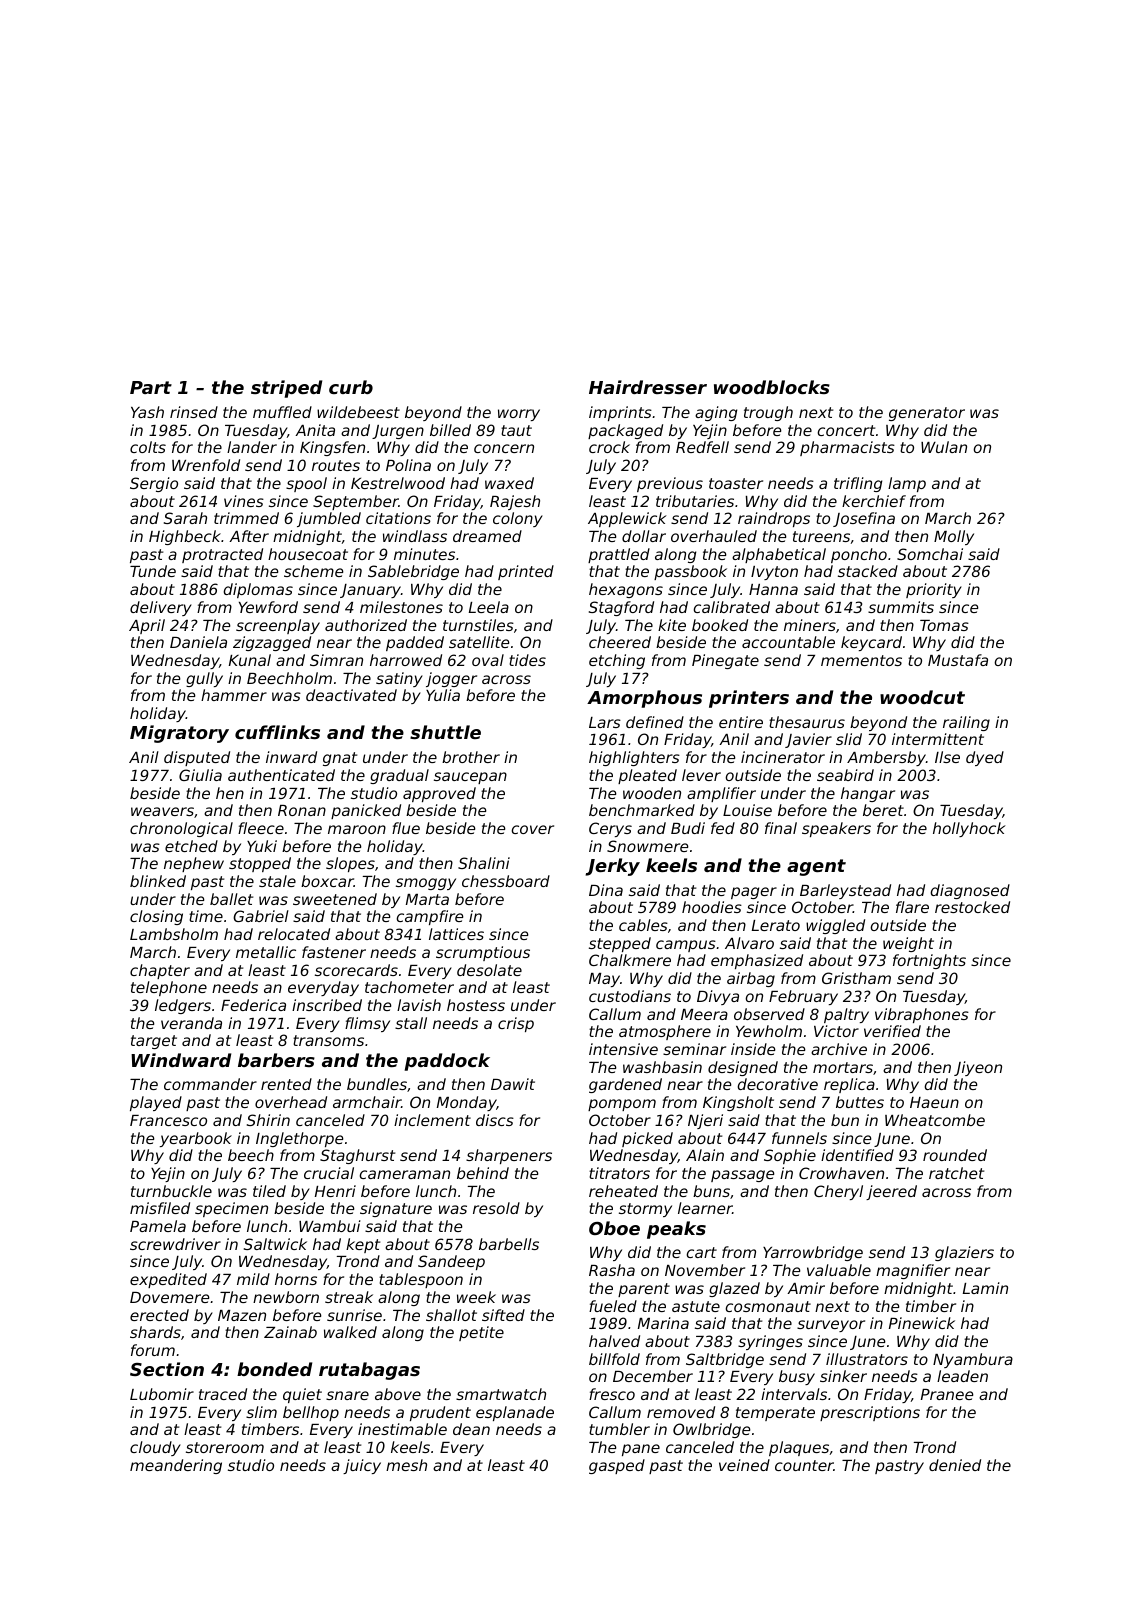  Describe the element at coordinates (155, 1448) in the screenshot. I see `cloudy` at that location.
